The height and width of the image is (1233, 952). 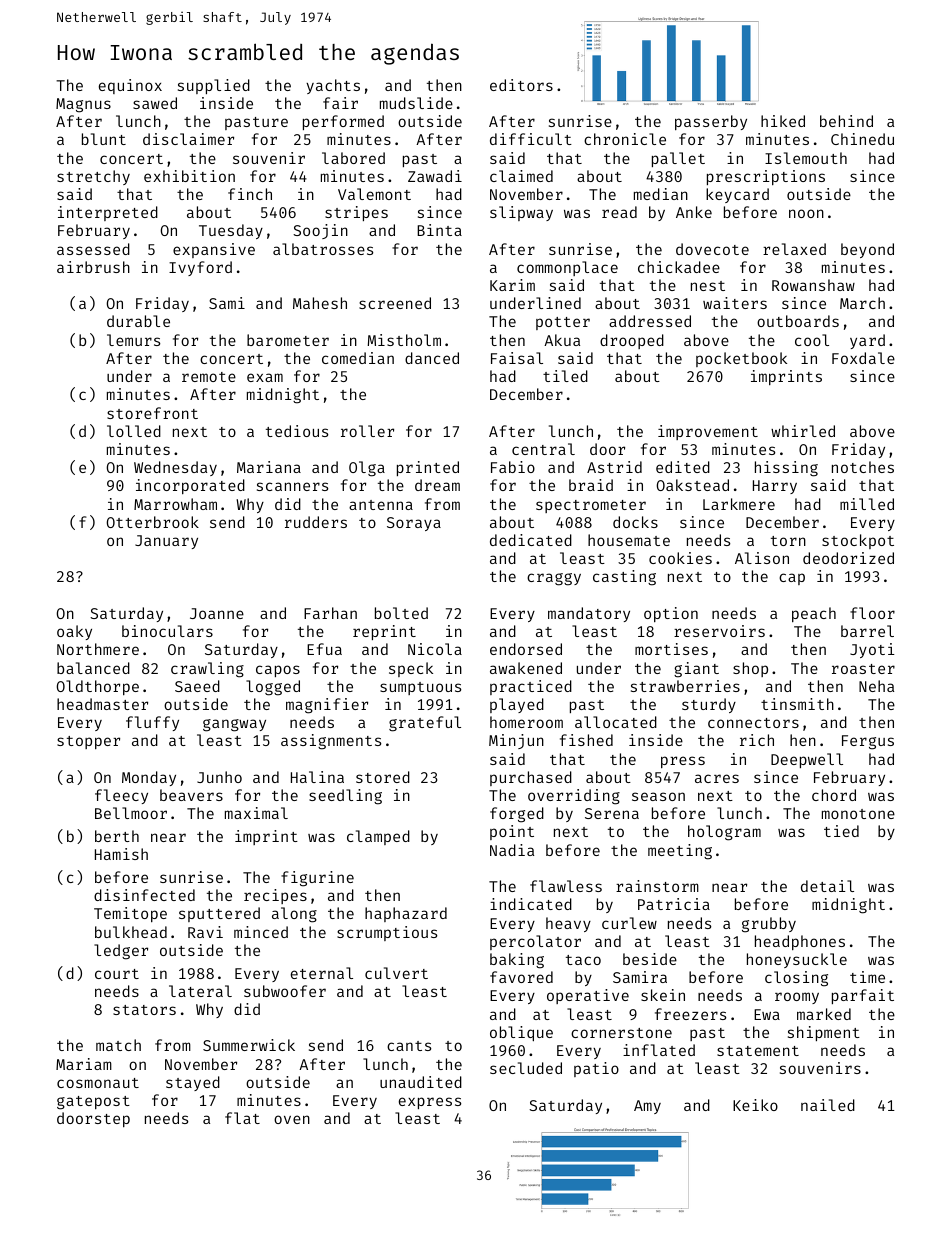 I want to click on Saeed, so click(x=197, y=686).
